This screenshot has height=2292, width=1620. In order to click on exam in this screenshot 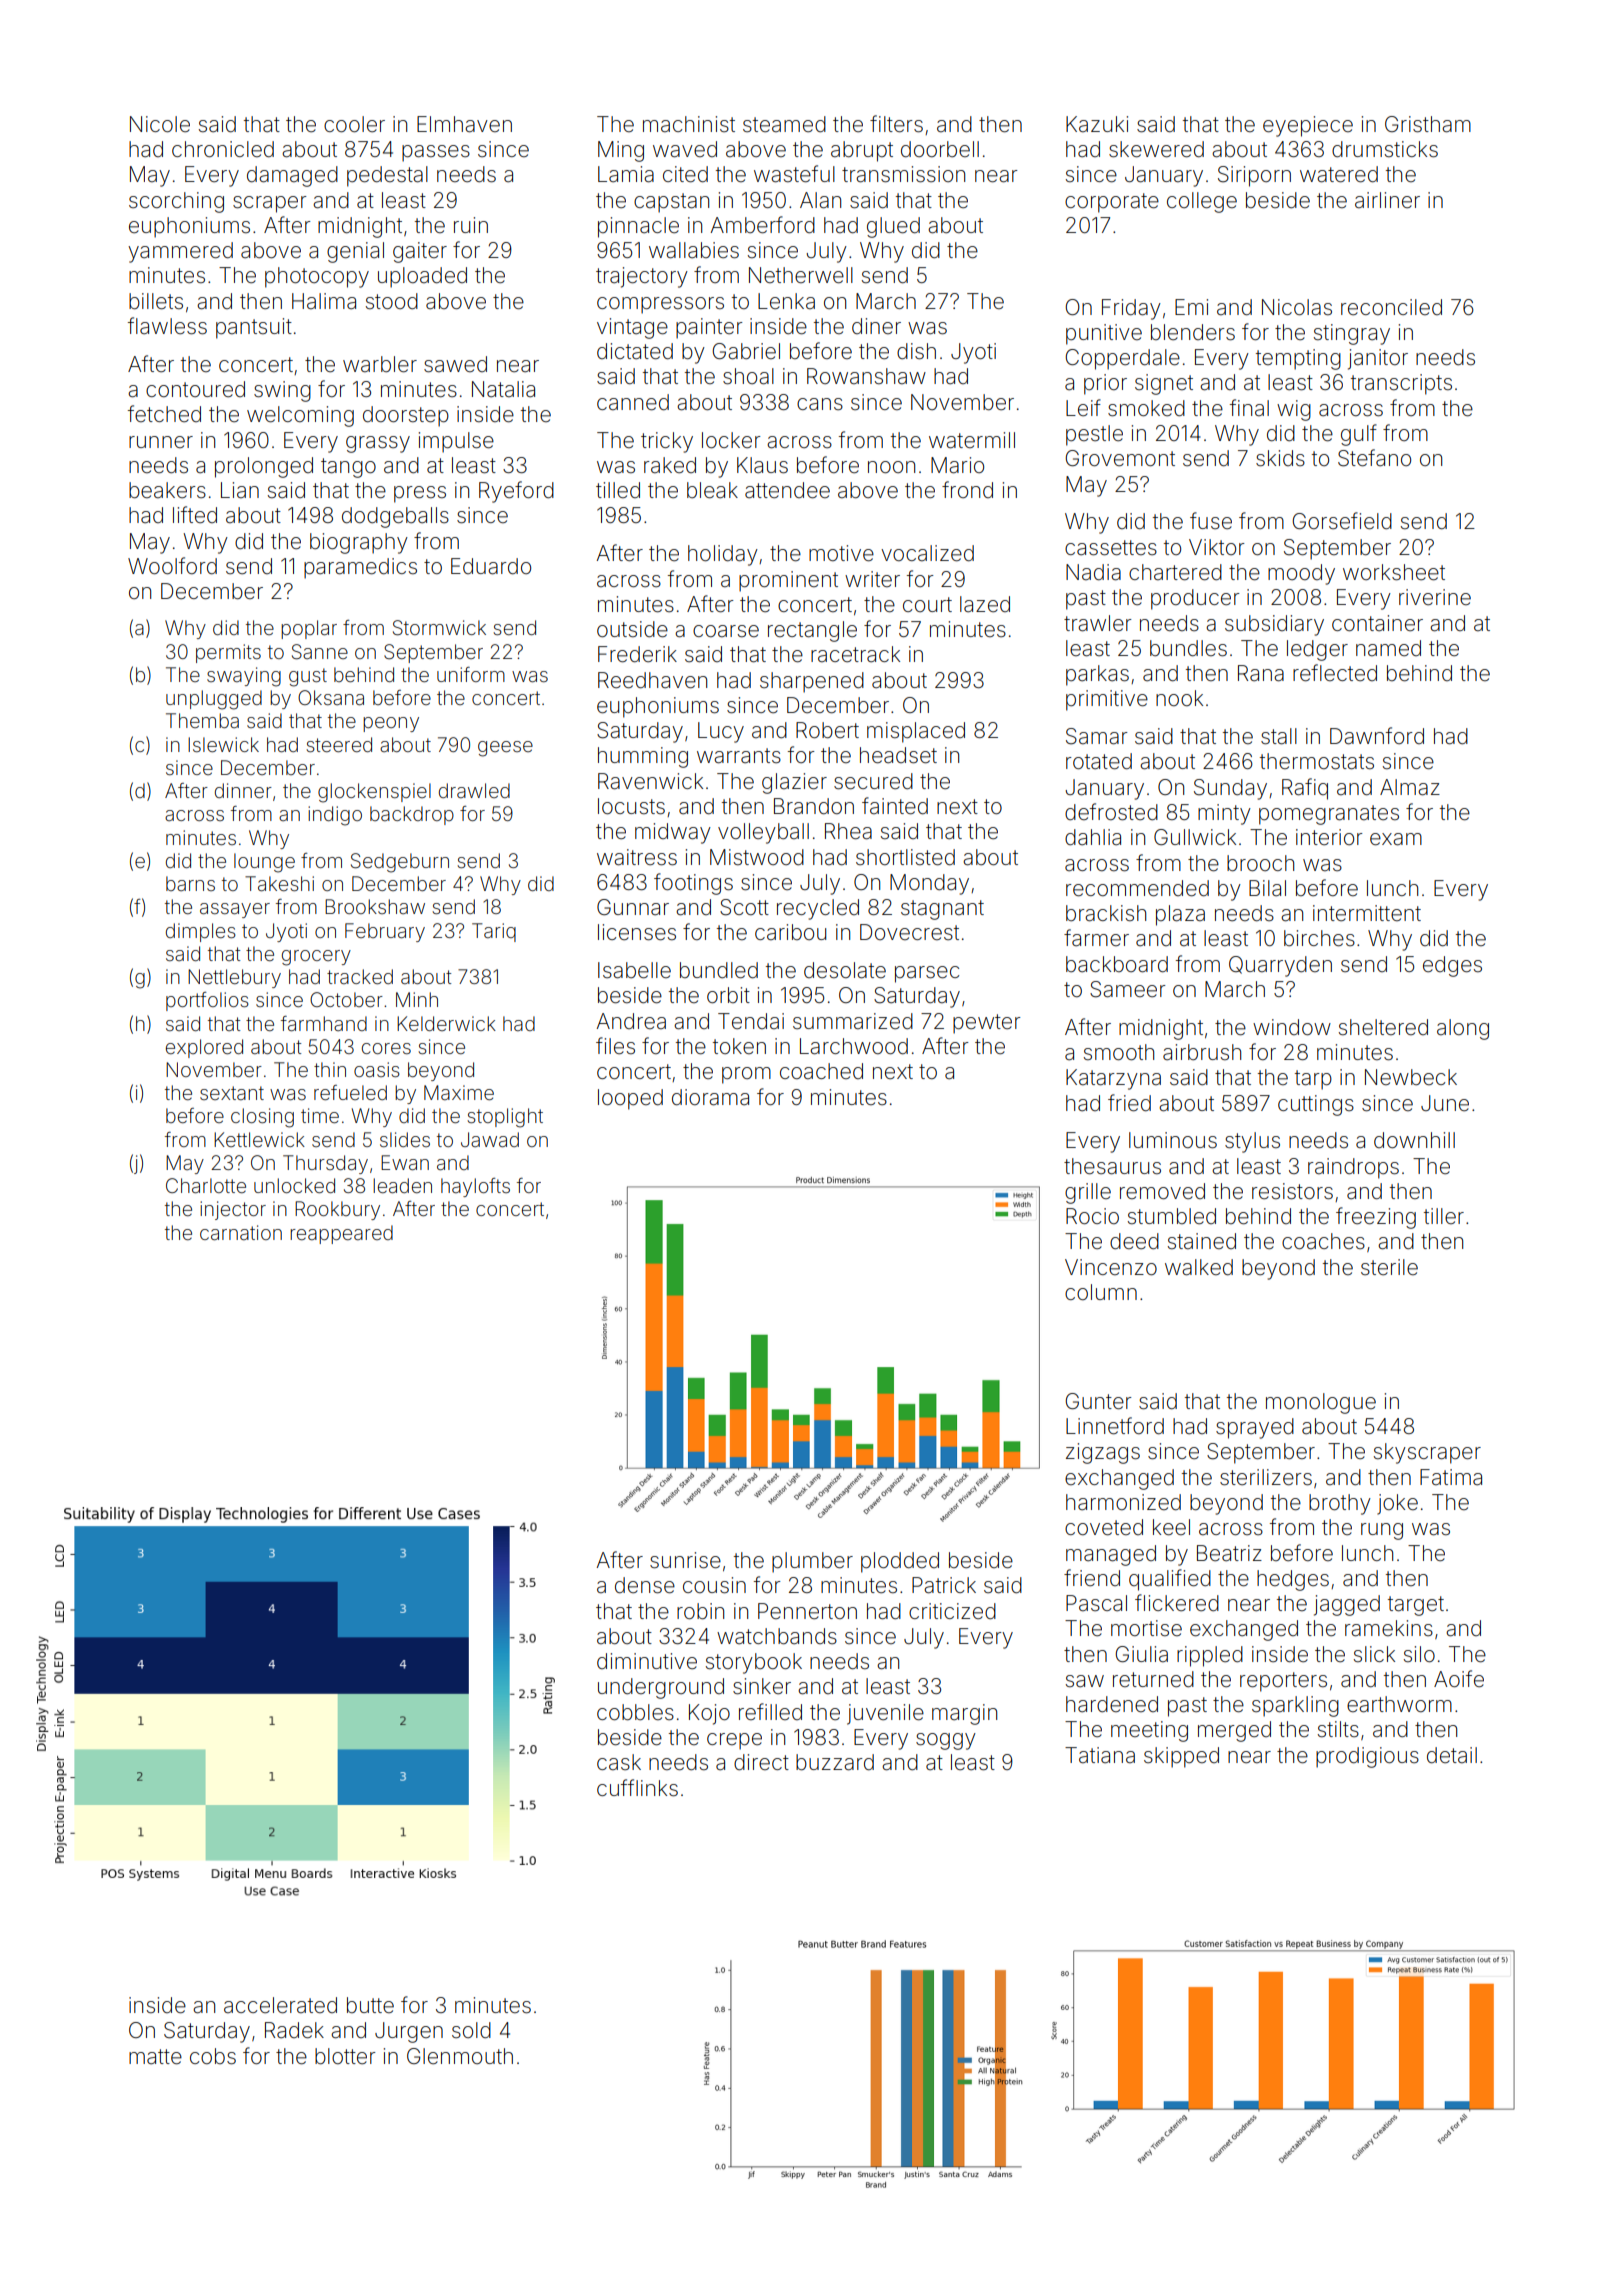, I will do `click(1396, 839)`.
